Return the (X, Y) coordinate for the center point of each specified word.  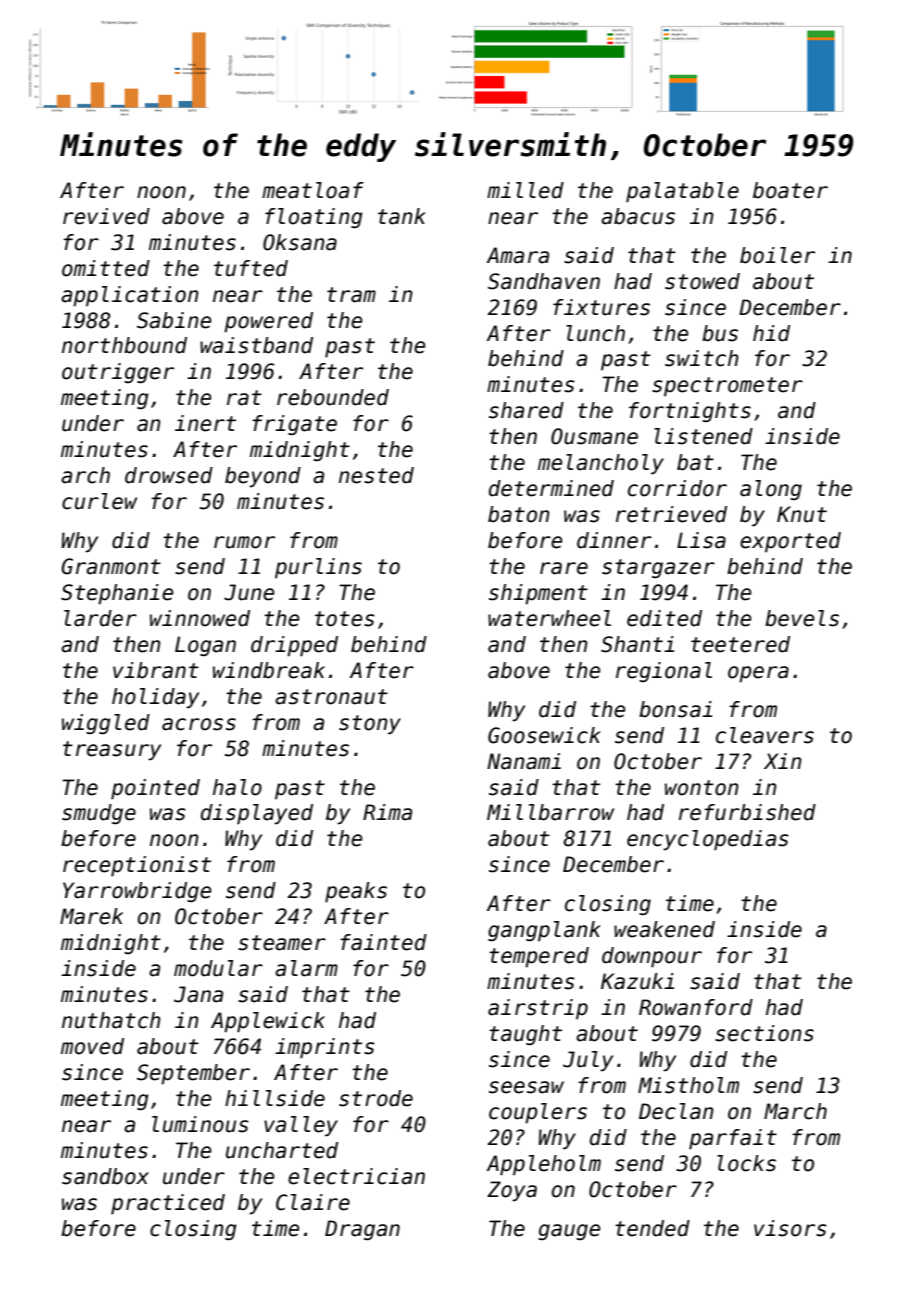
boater (790, 190)
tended (652, 1228)
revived (106, 216)
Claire (313, 1202)
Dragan (362, 1230)
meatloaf (313, 190)
